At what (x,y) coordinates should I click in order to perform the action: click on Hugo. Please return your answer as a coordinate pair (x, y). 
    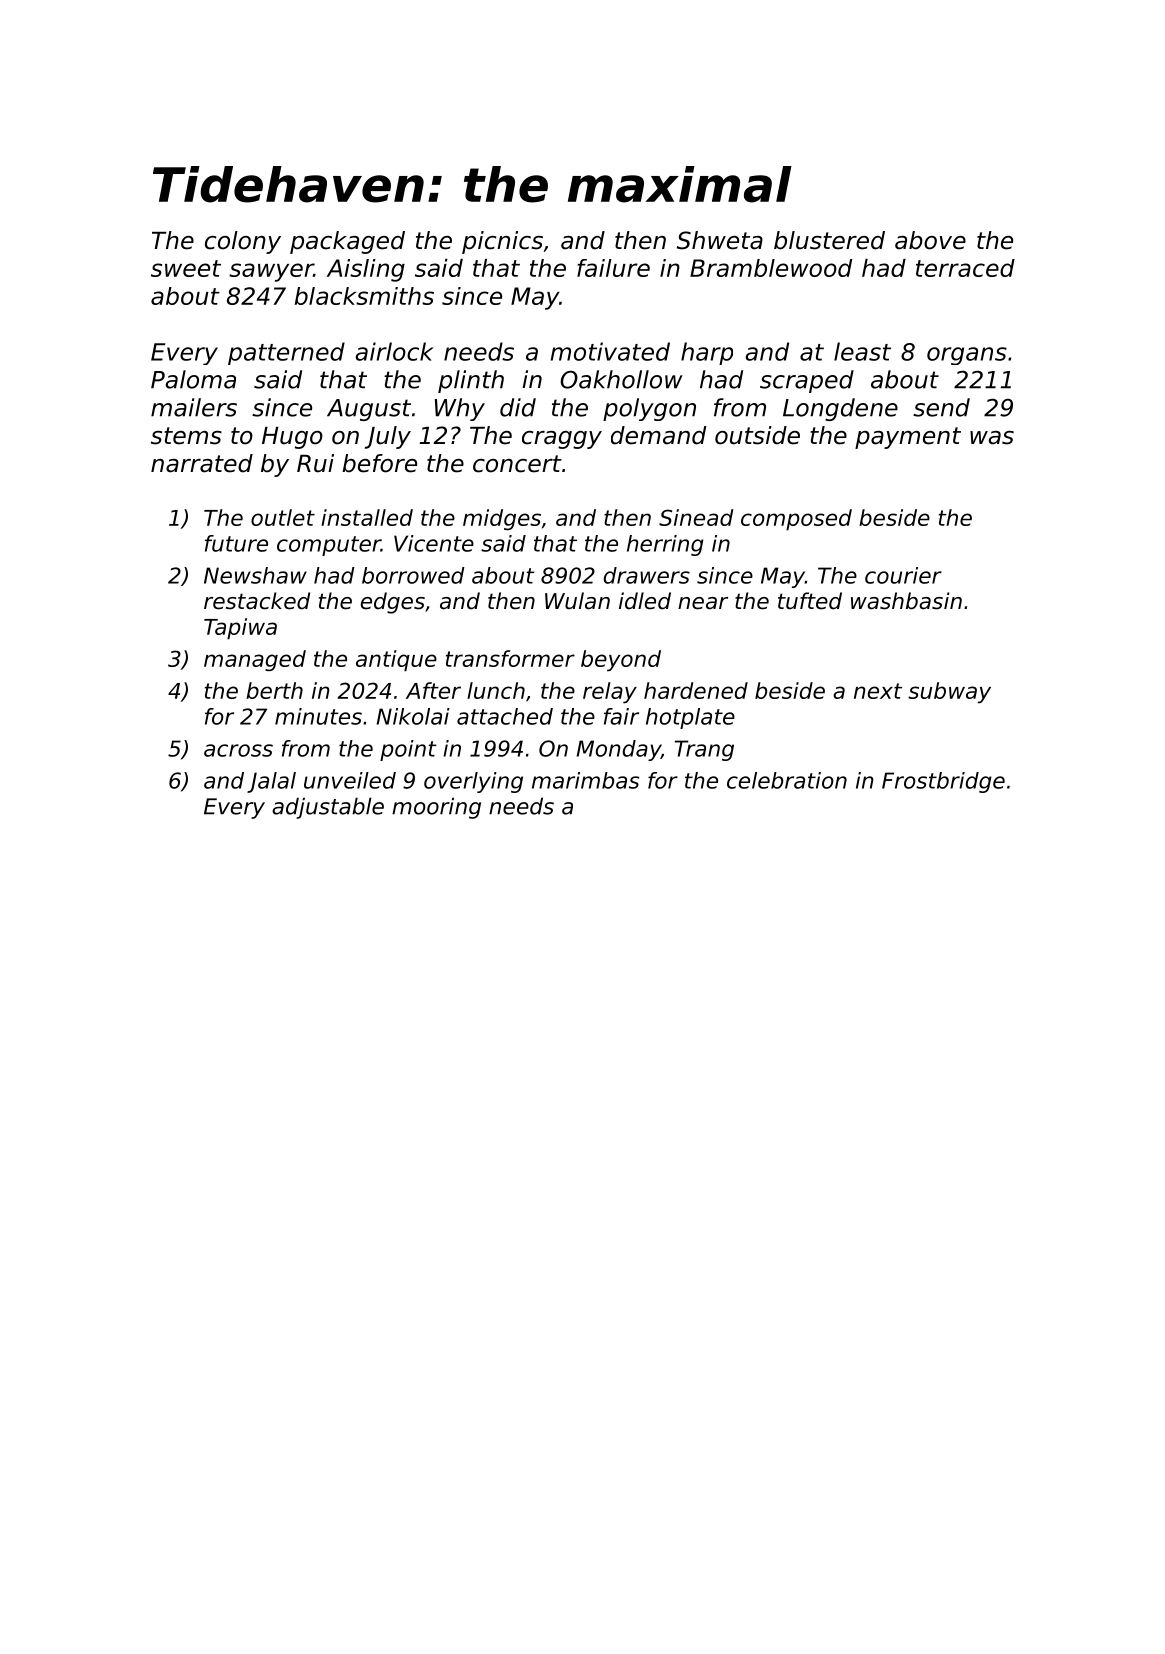
    Looking at the image, I should click on (292, 438).
